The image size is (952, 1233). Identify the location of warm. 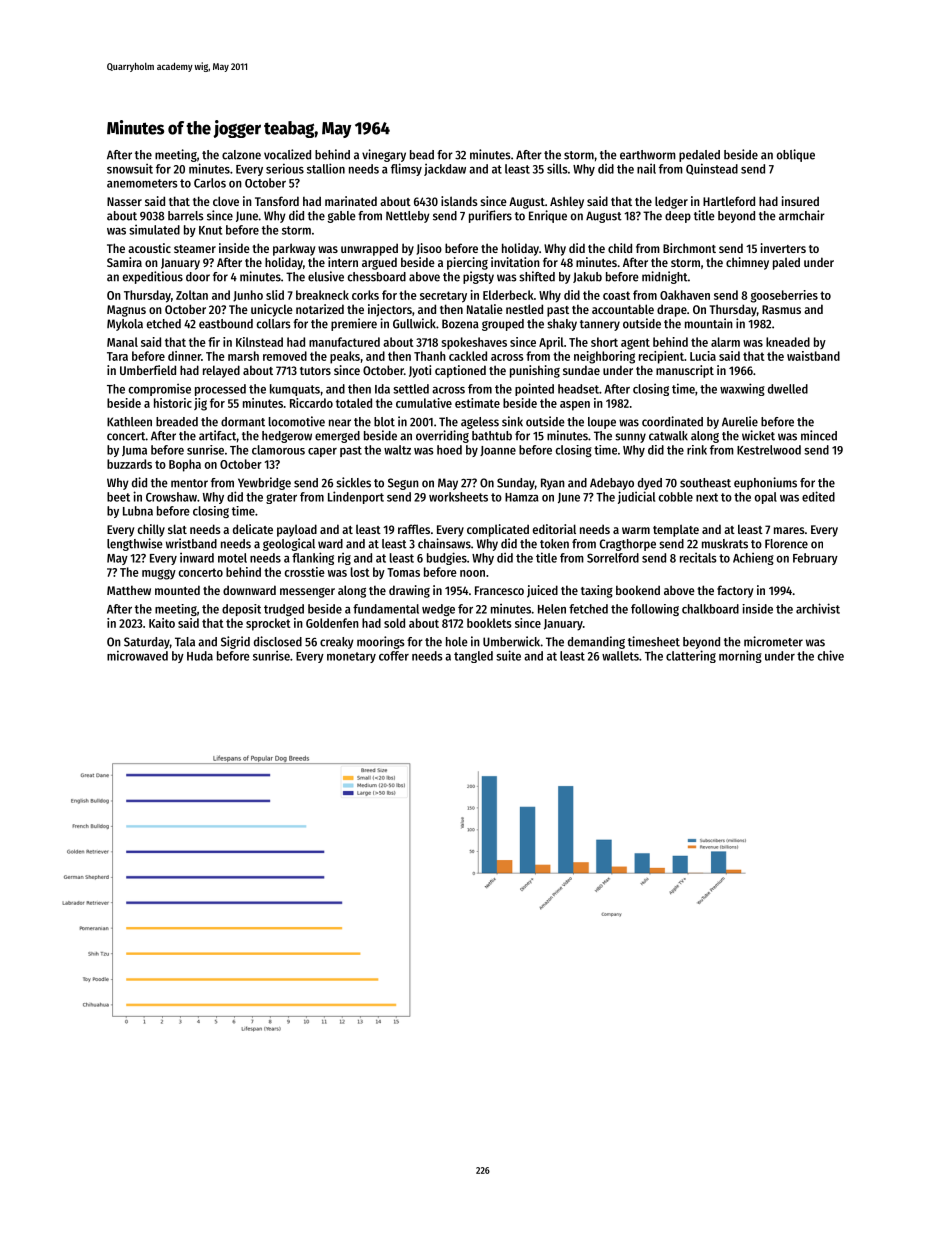
(636, 530).
